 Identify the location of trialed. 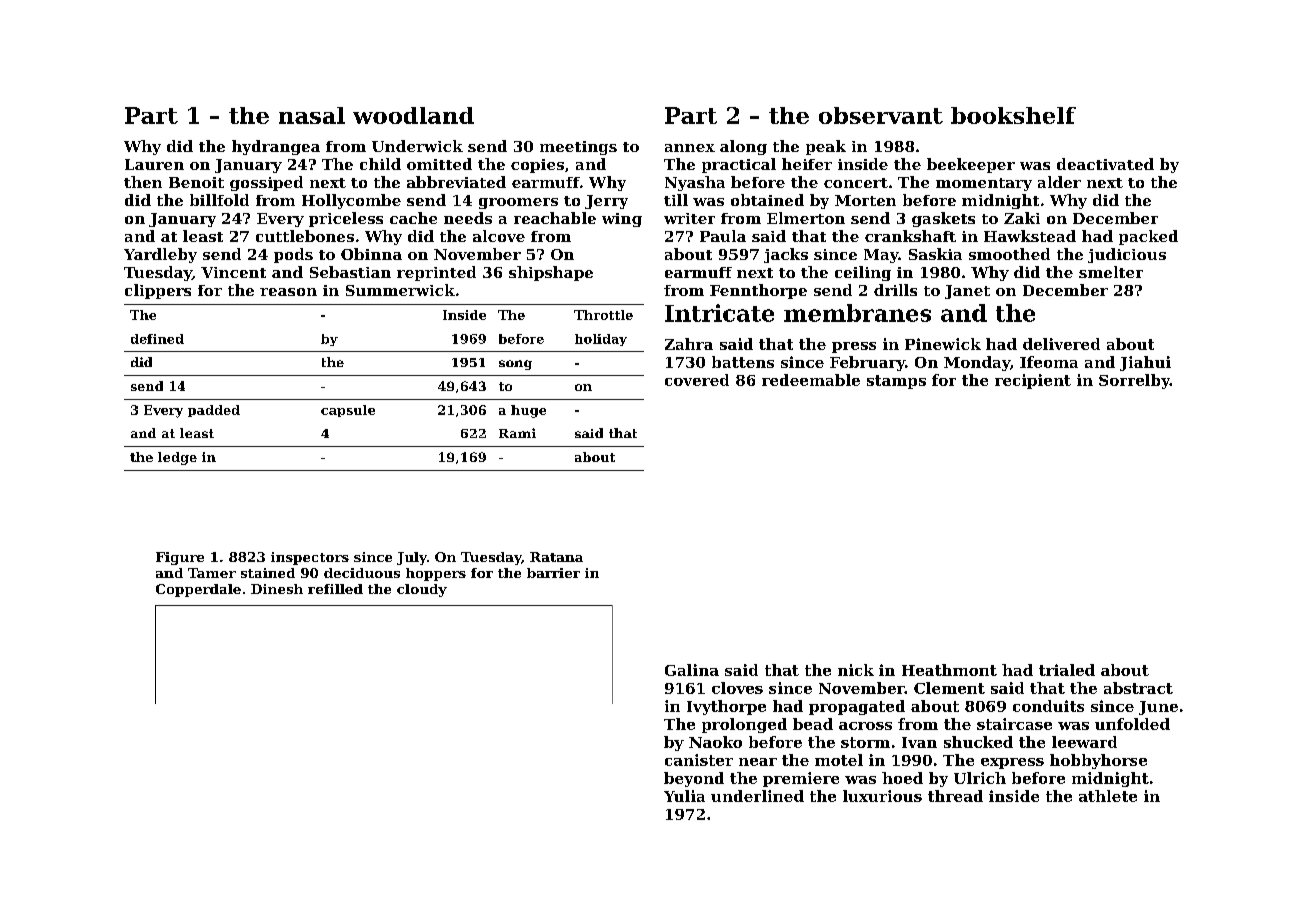
(1067, 670).
